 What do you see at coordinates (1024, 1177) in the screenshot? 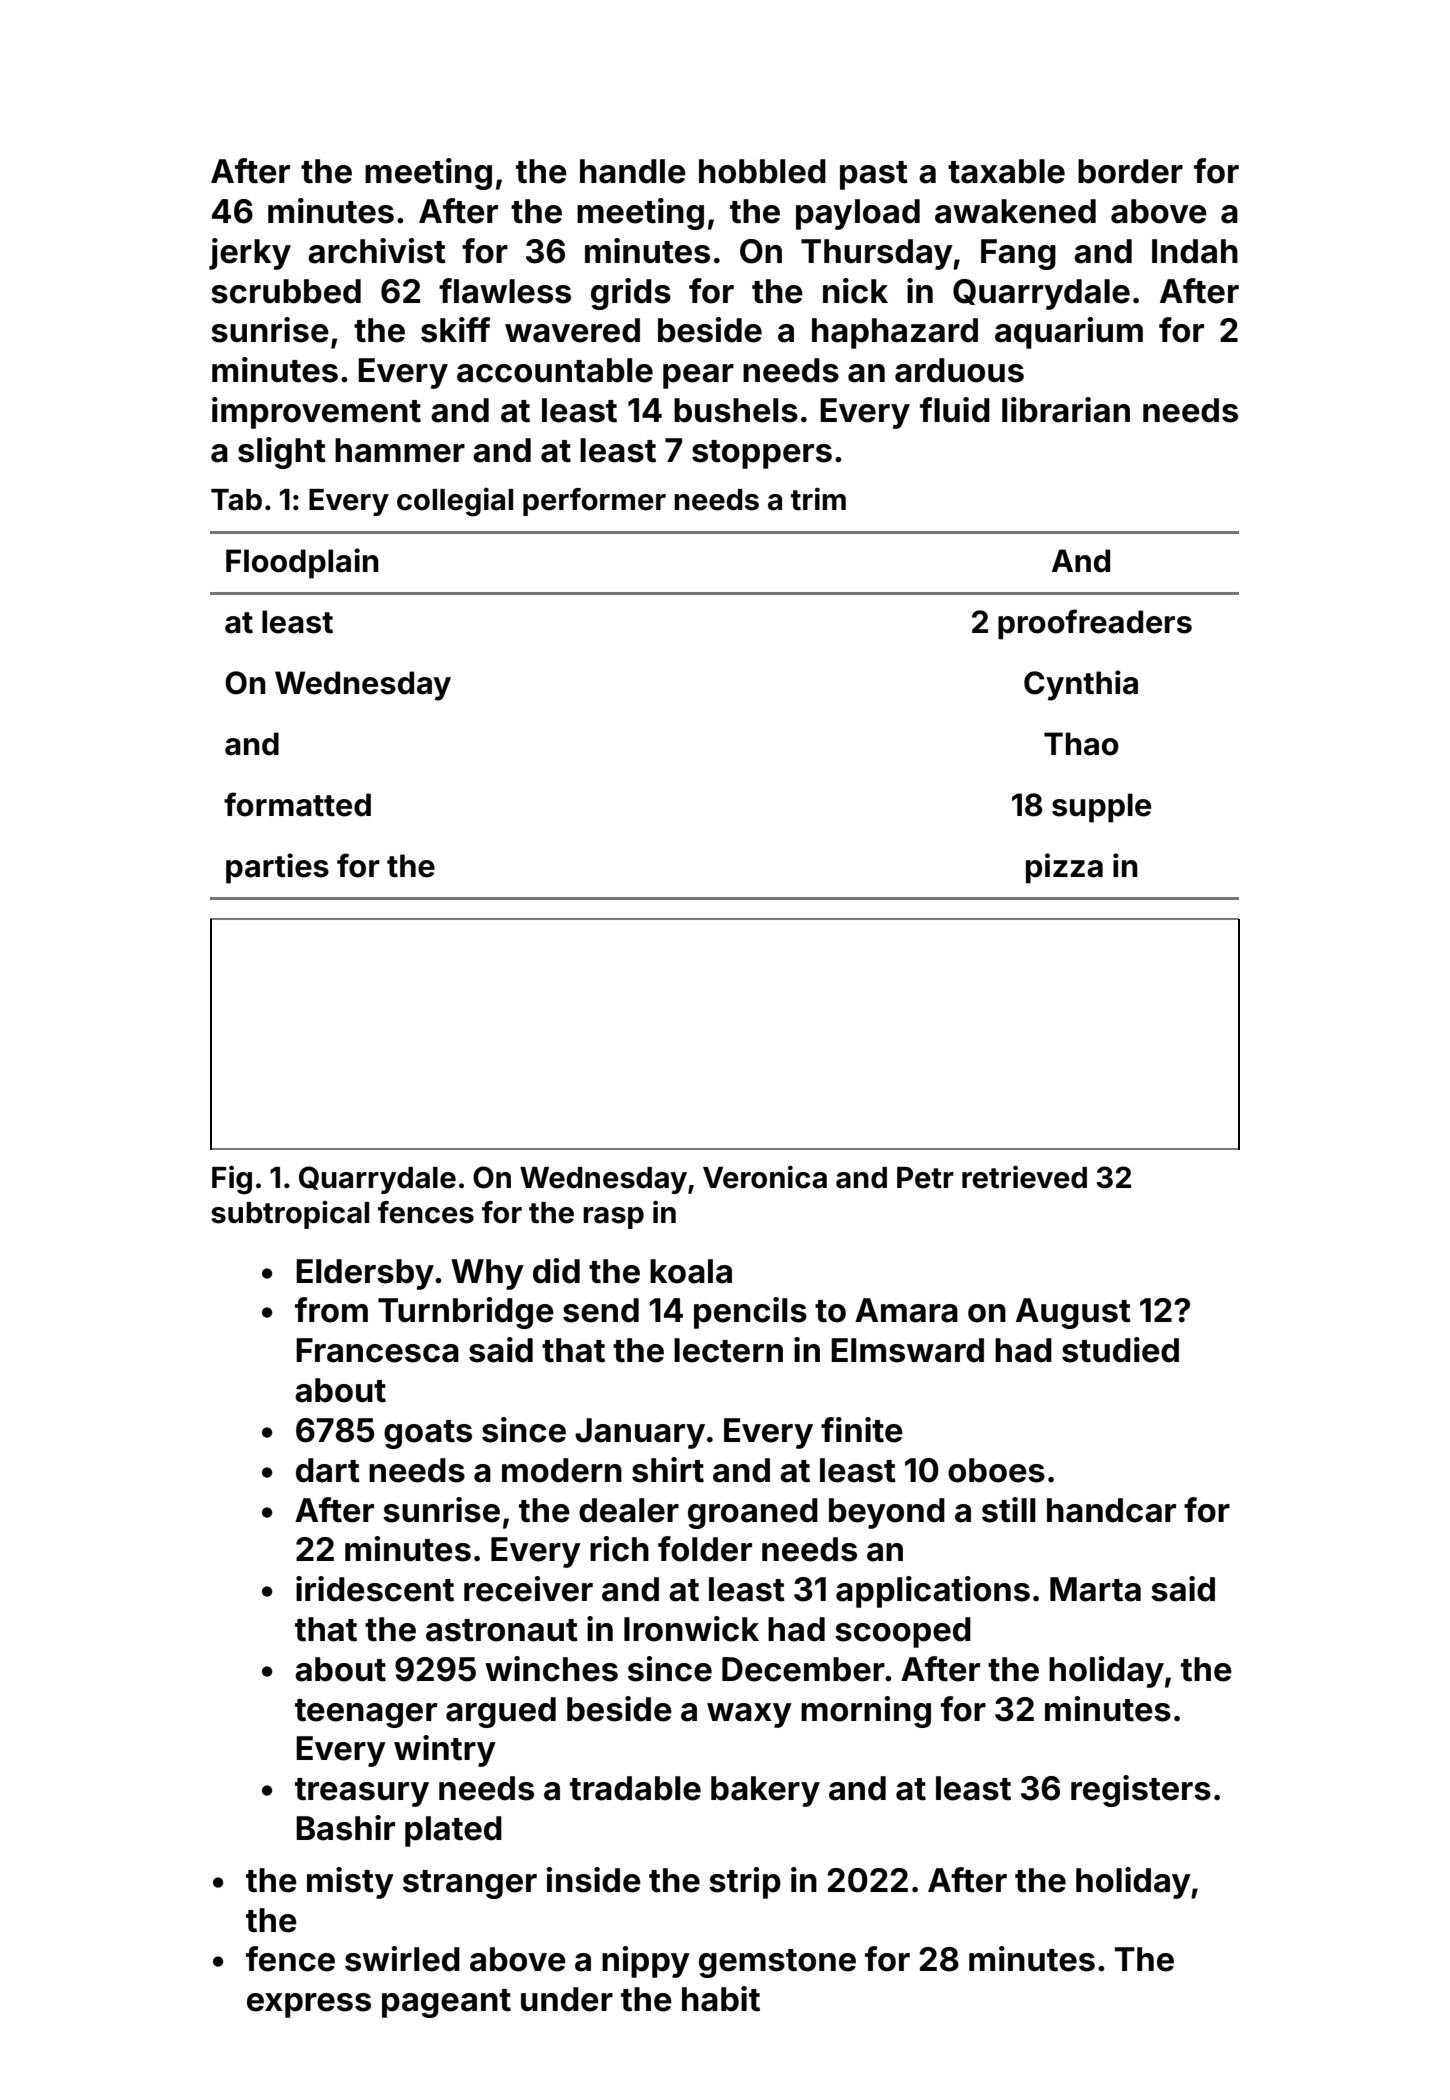
I see `retrieved` at bounding box center [1024, 1177].
